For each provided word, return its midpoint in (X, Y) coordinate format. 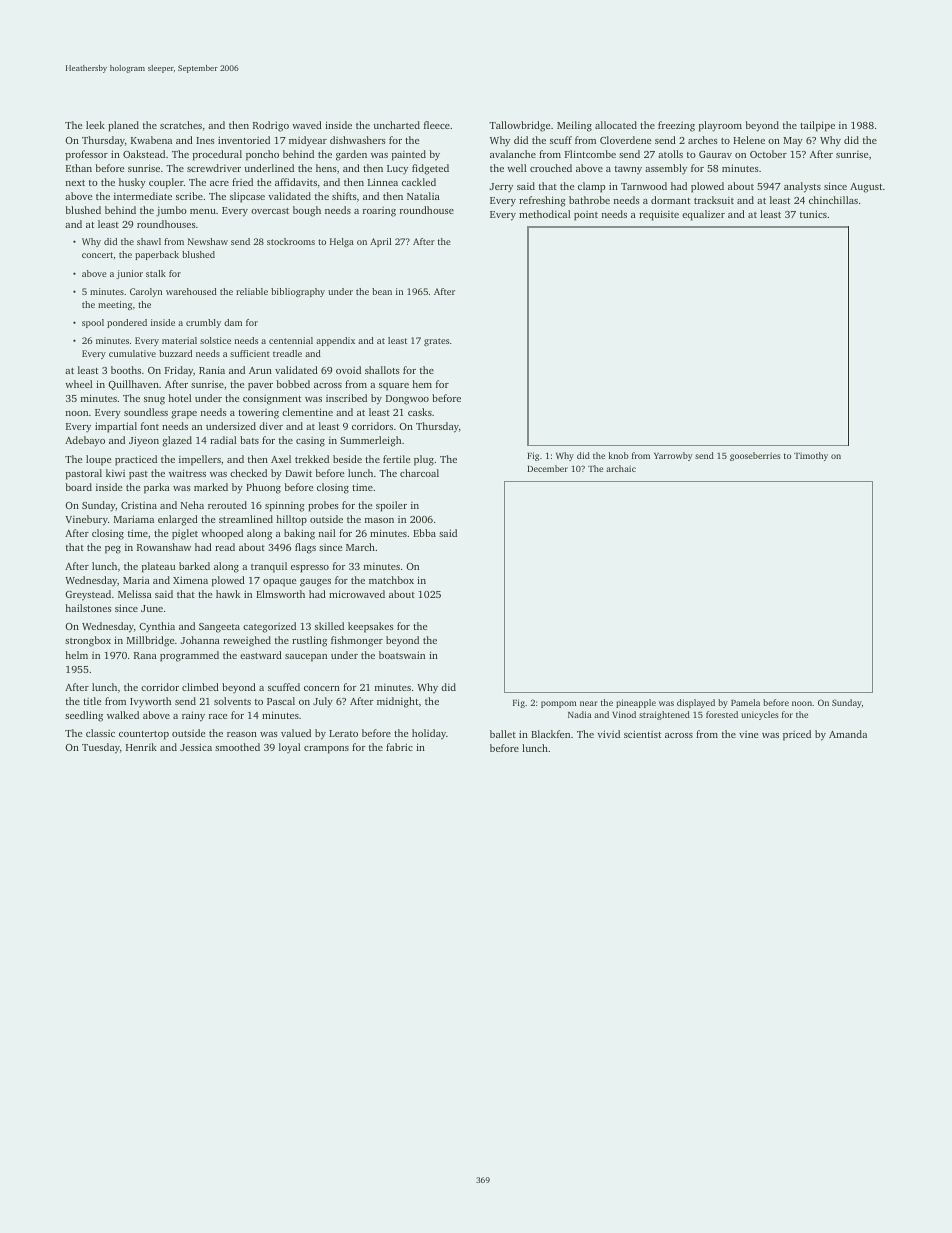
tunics (813, 214)
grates (436, 342)
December (547, 468)
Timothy (811, 456)
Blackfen (550, 734)
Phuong (263, 488)
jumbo (171, 211)
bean (382, 291)
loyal (290, 748)
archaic (621, 468)
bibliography (298, 292)
